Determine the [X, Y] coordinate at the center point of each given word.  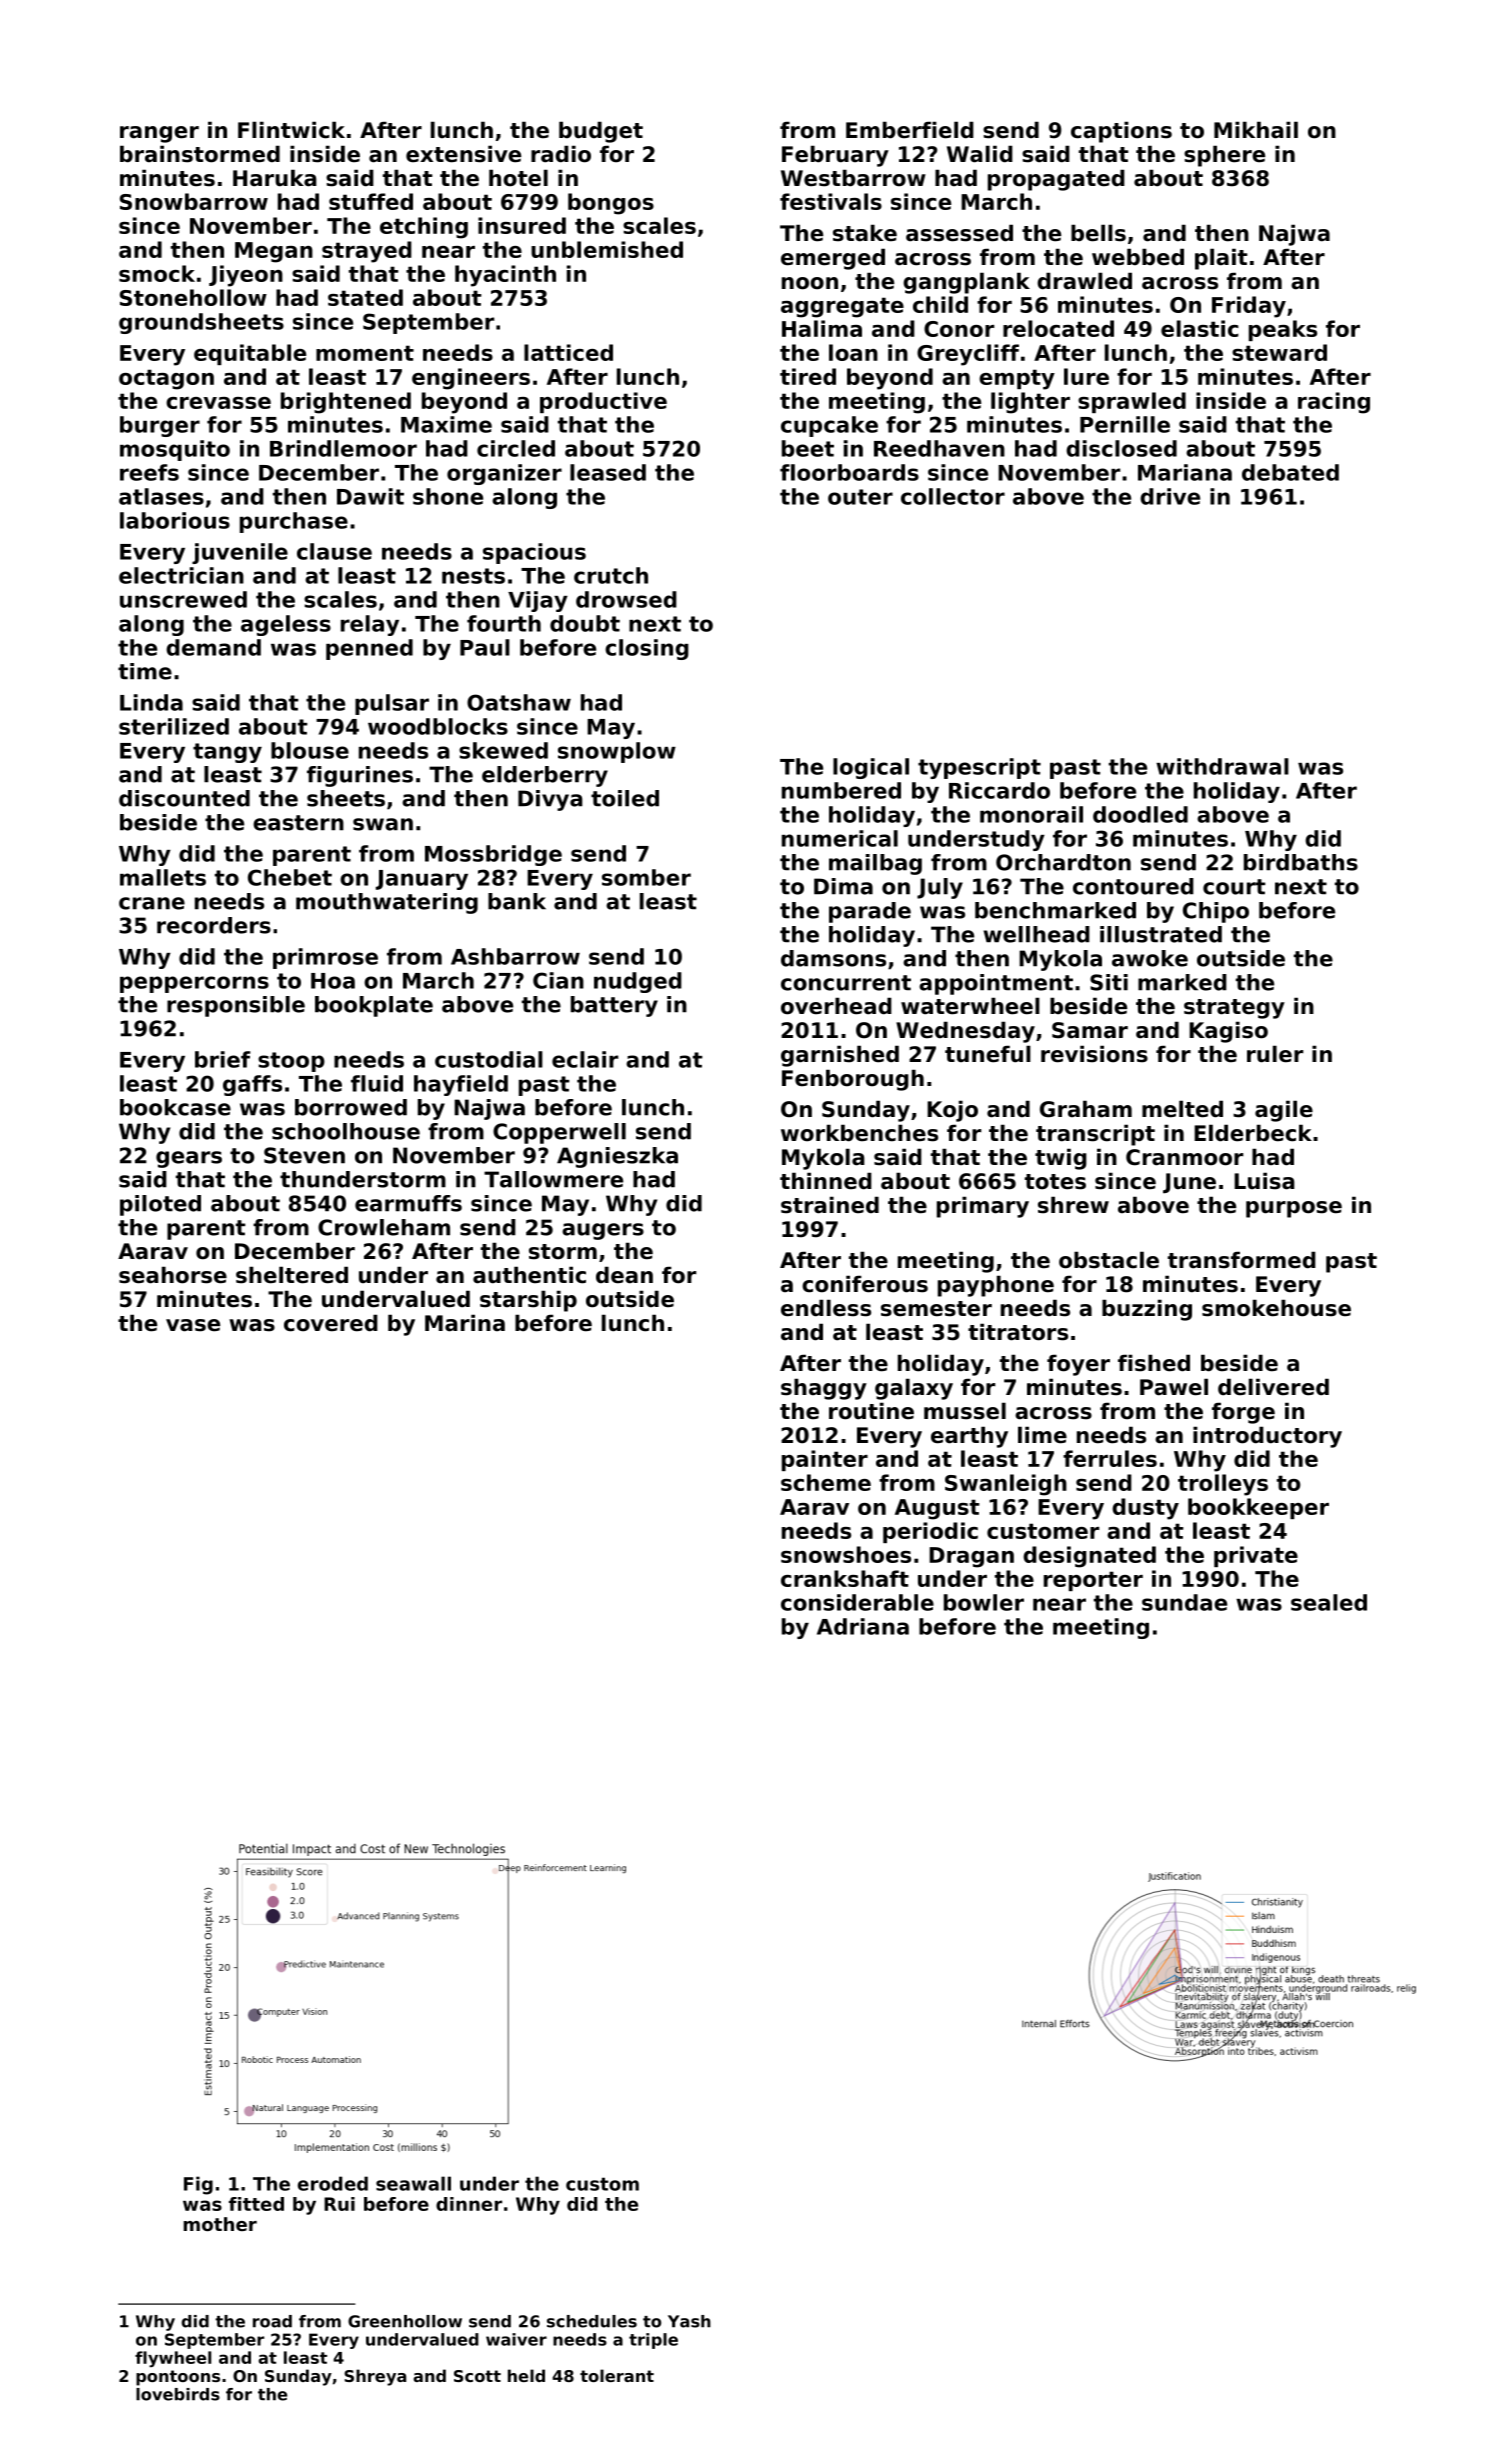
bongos [611, 204]
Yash [689, 2321]
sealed [1329, 1602]
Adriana [863, 1626]
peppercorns [194, 984]
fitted [256, 2204]
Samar [1090, 1030]
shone [448, 496]
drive [1170, 496]
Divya [550, 800]
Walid [980, 154]
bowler [984, 1602]
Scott [477, 2376]
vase [193, 1325]
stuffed [371, 201]
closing [647, 649]
